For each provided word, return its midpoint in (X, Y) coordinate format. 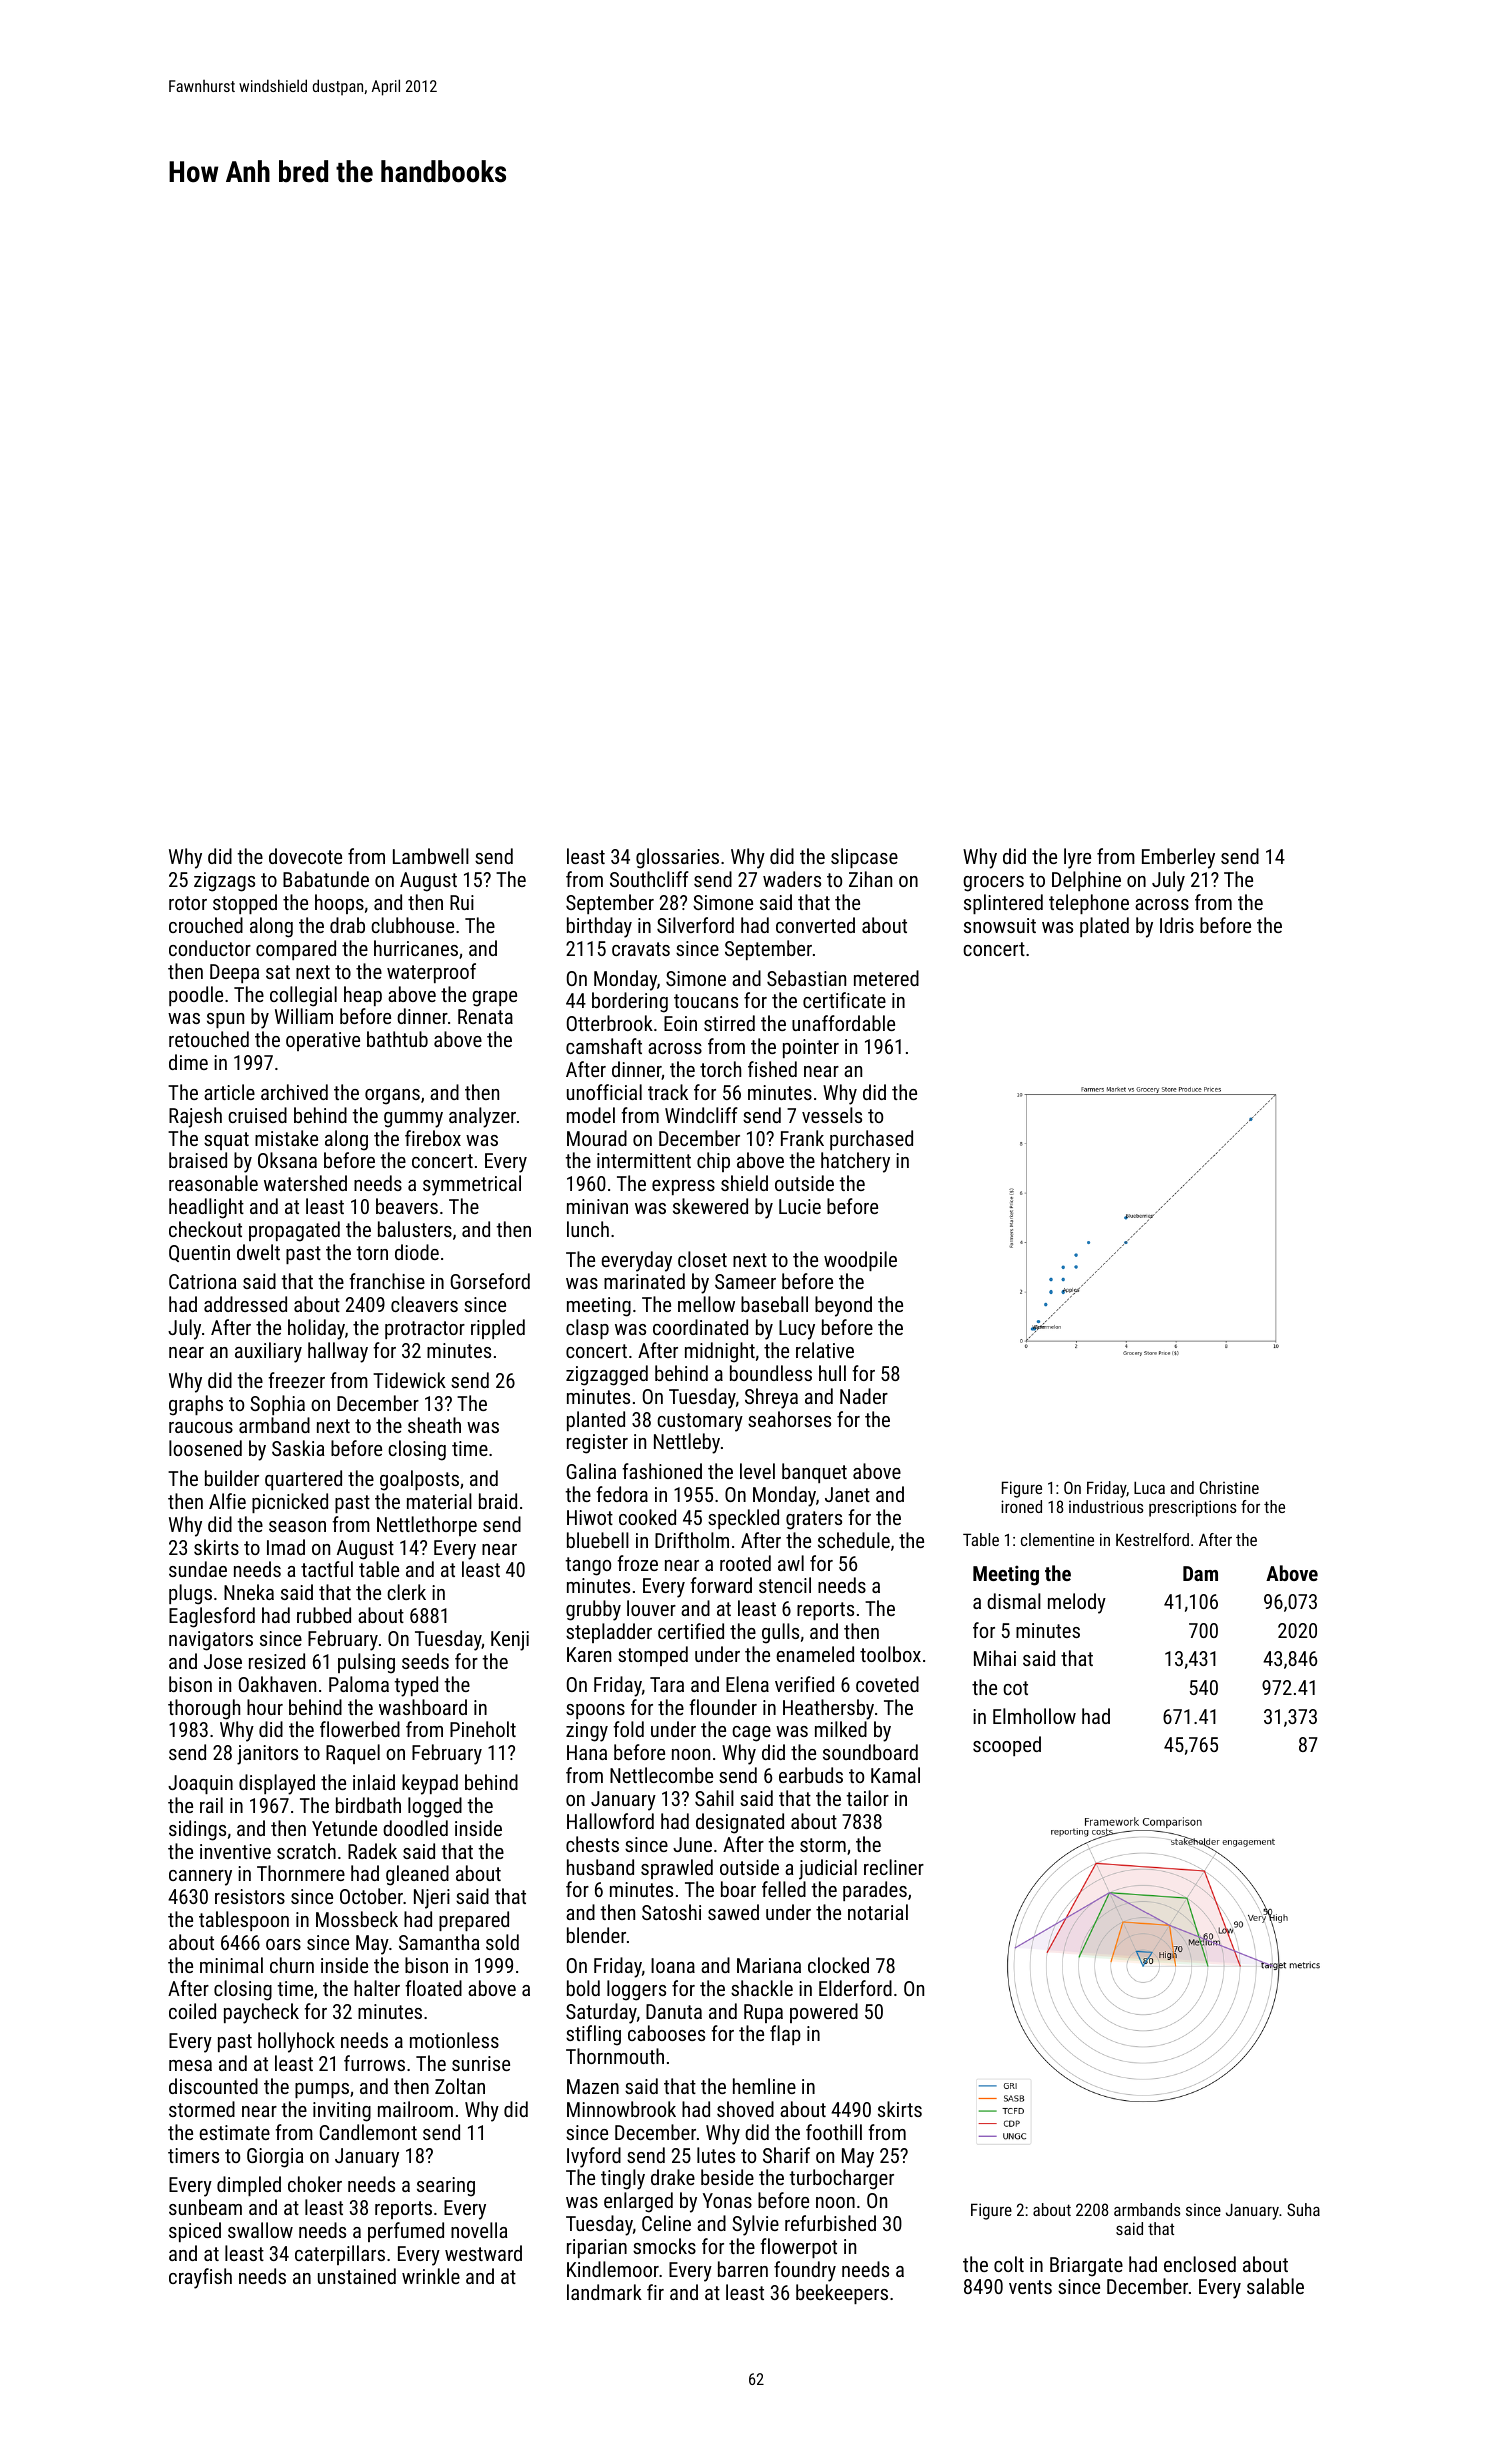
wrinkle (431, 2276)
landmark (604, 2292)
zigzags (224, 882)
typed (416, 1686)
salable (1275, 2286)
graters (814, 1520)
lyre (1077, 858)
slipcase (864, 858)
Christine (1229, 1487)
